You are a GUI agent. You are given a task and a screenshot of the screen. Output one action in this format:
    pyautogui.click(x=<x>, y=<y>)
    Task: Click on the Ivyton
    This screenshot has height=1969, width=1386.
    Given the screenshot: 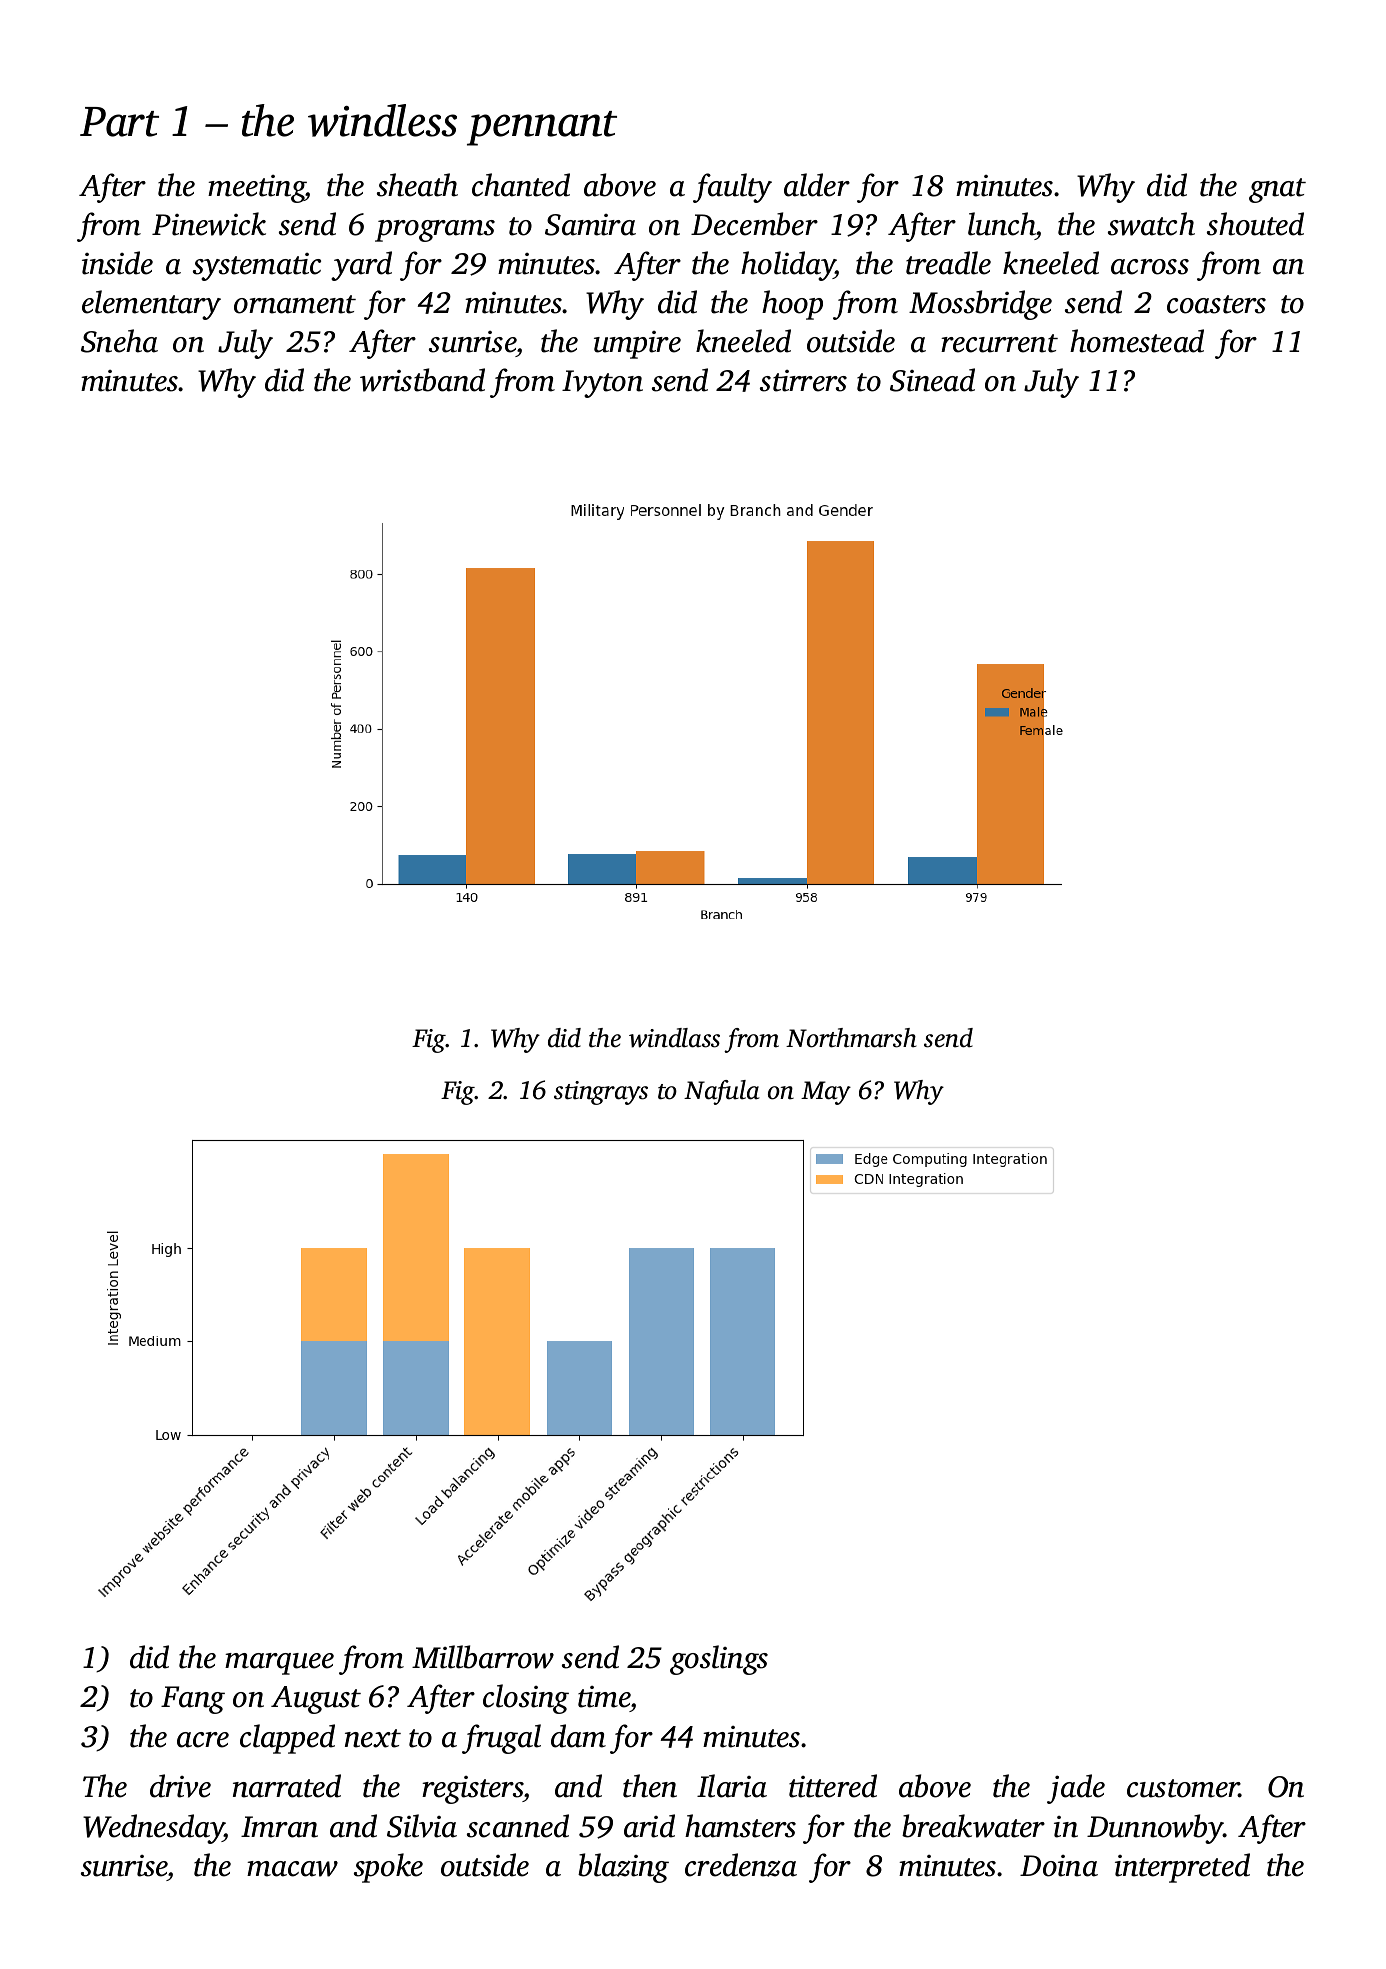 What is the action you would take?
    pyautogui.click(x=602, y=384)
